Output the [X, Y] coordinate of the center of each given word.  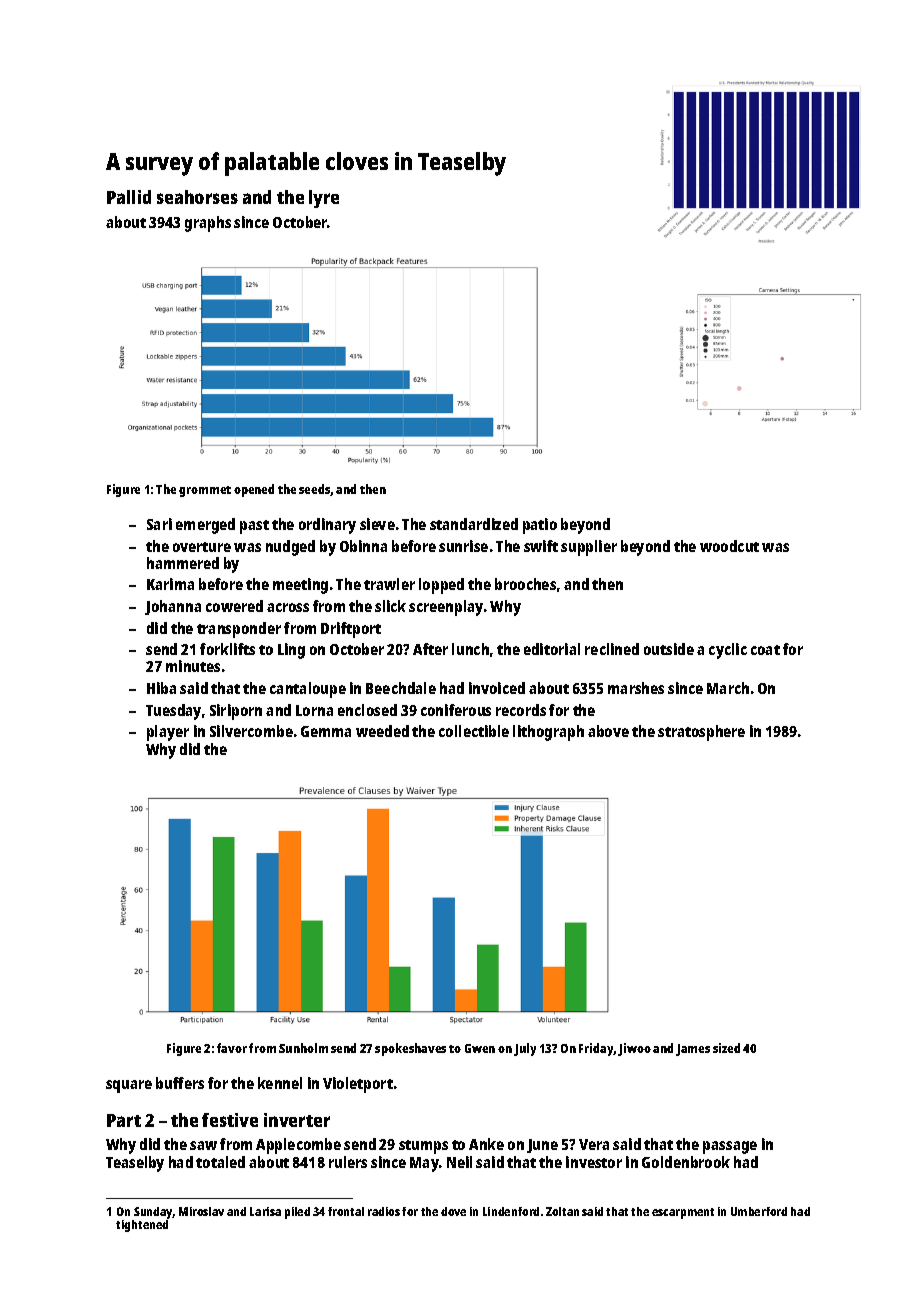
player [168, 733]
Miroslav [201, 1211]
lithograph [548, 733]
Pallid [129, 197]
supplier [589, 548]
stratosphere [701, 733]
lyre [324, 199]
